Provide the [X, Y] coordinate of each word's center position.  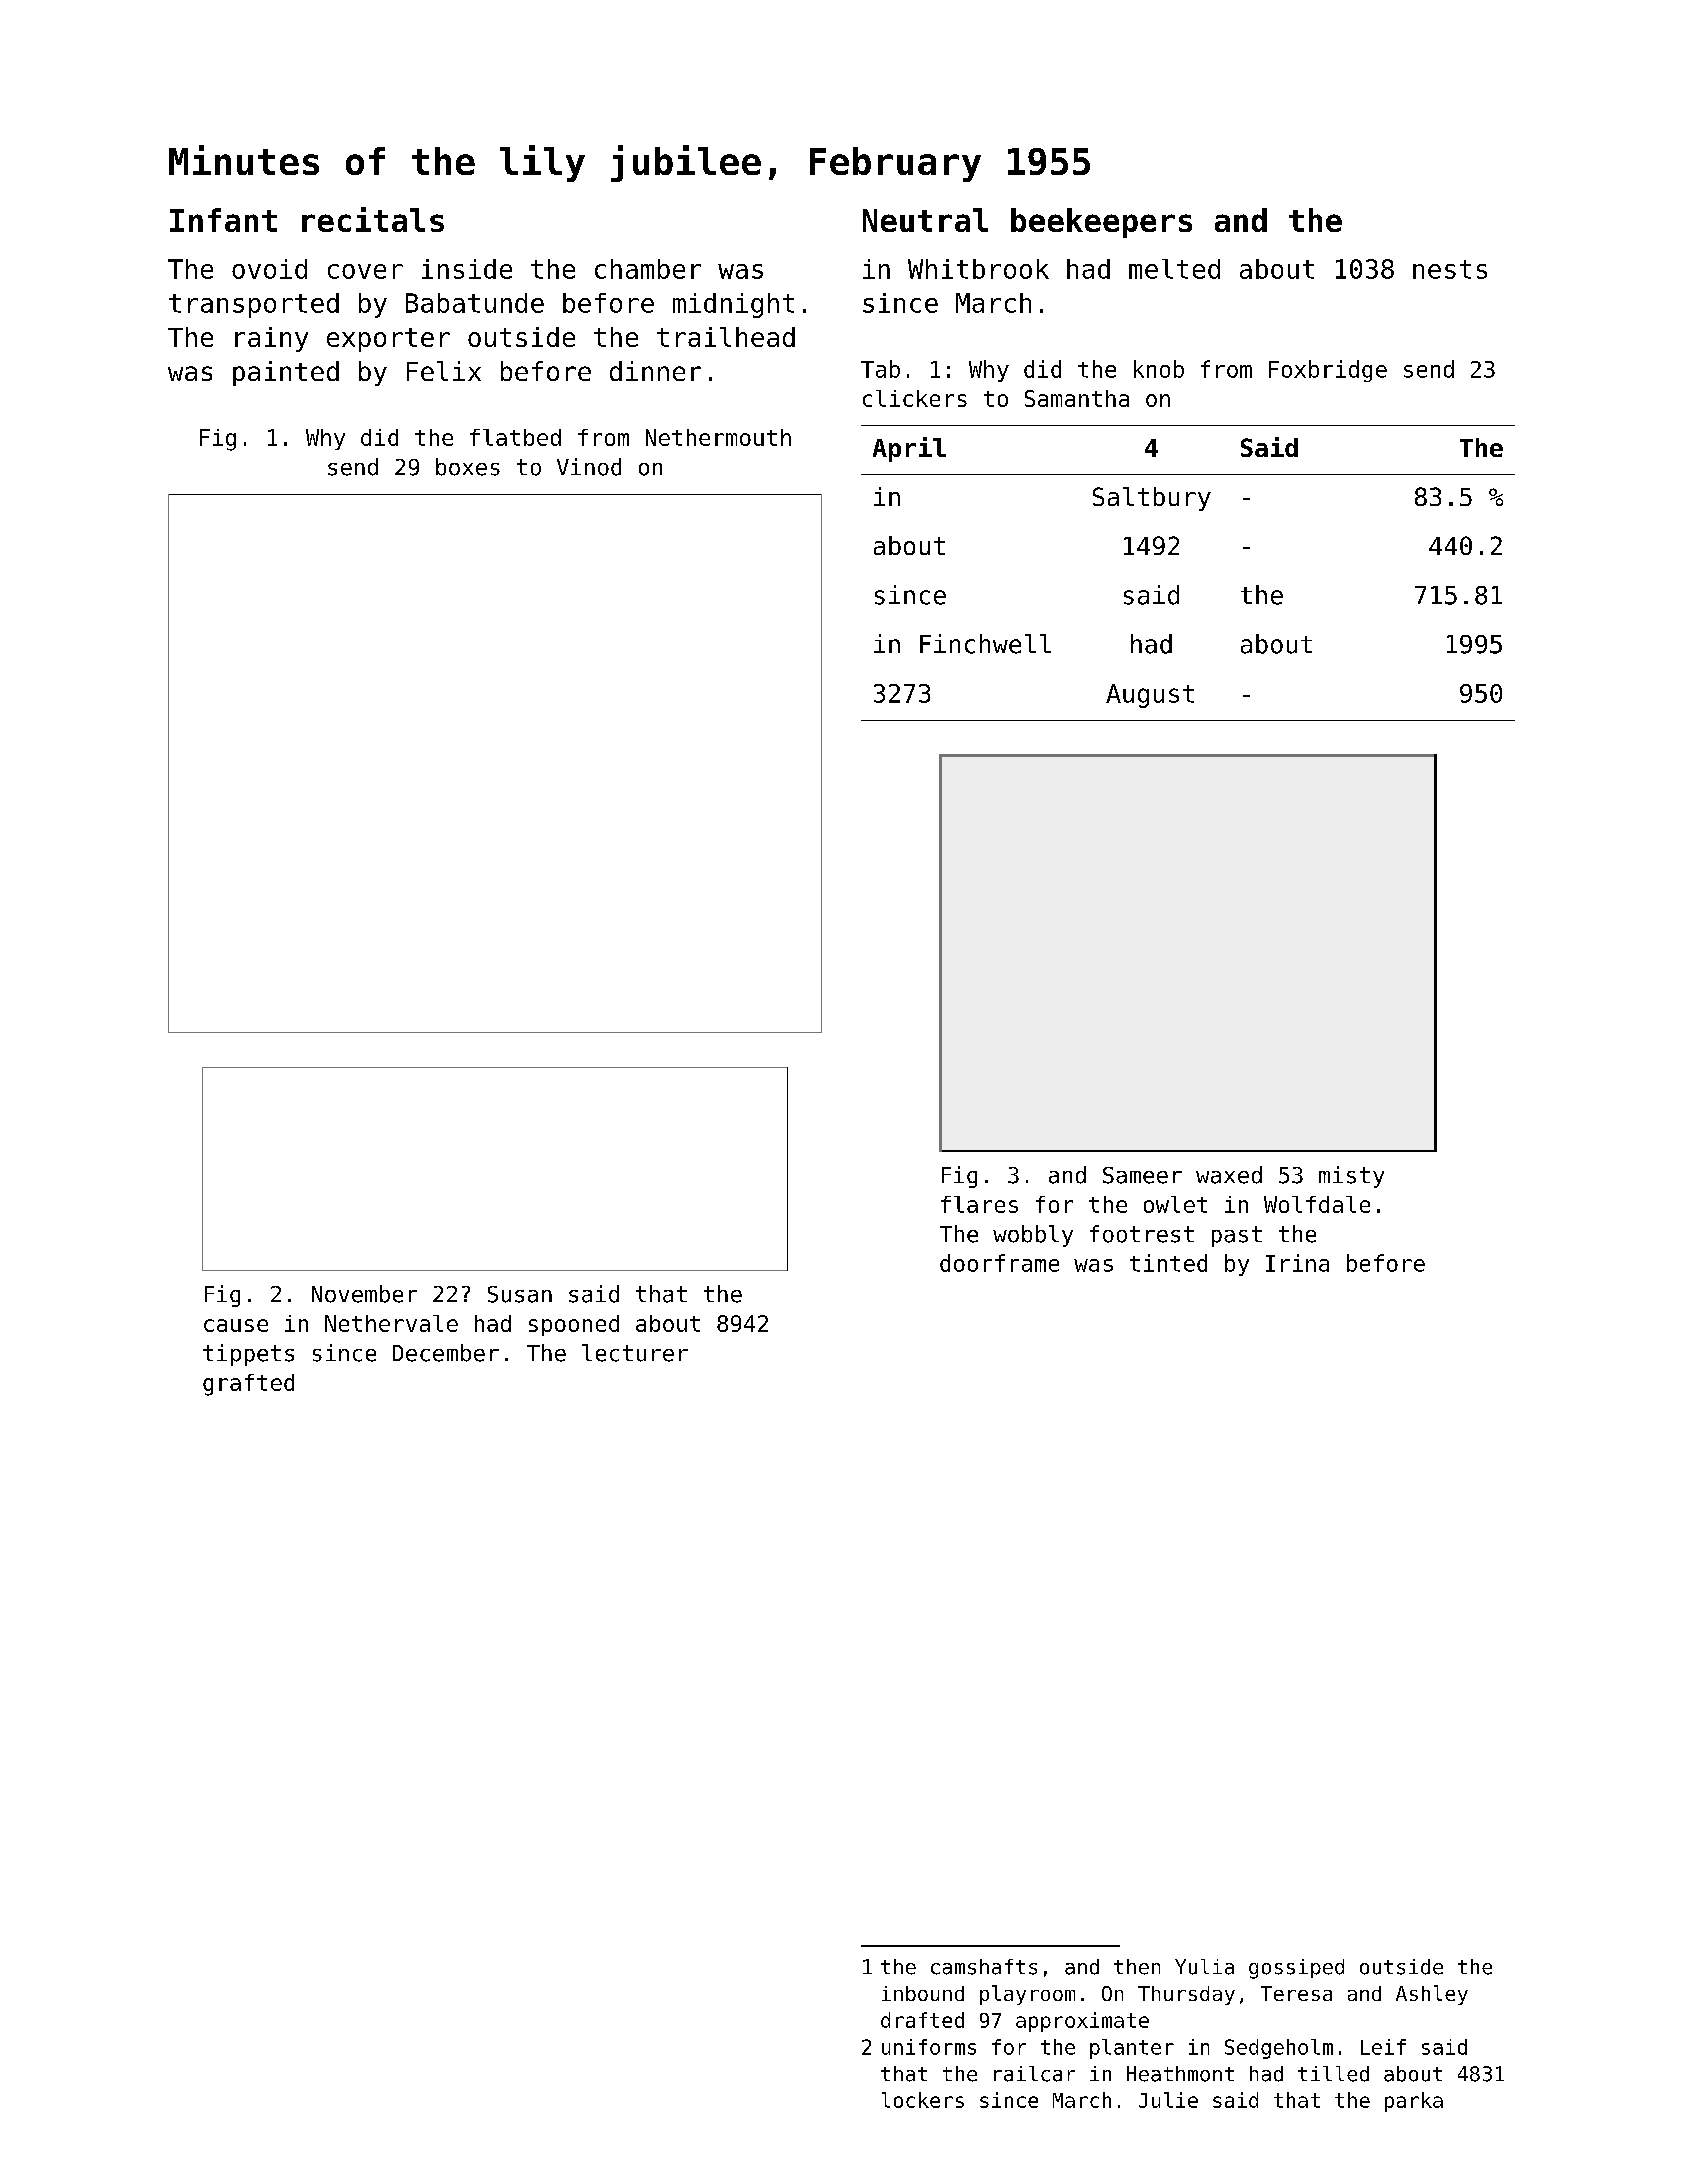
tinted [1168, 1263]
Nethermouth [718, 437]
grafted [248, 1385]
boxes [468, 467]
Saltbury [1152, 499]
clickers [915, 398]
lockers [923, 2100]
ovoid [269, 269]
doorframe [999, 1263]
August [1150, 696]
